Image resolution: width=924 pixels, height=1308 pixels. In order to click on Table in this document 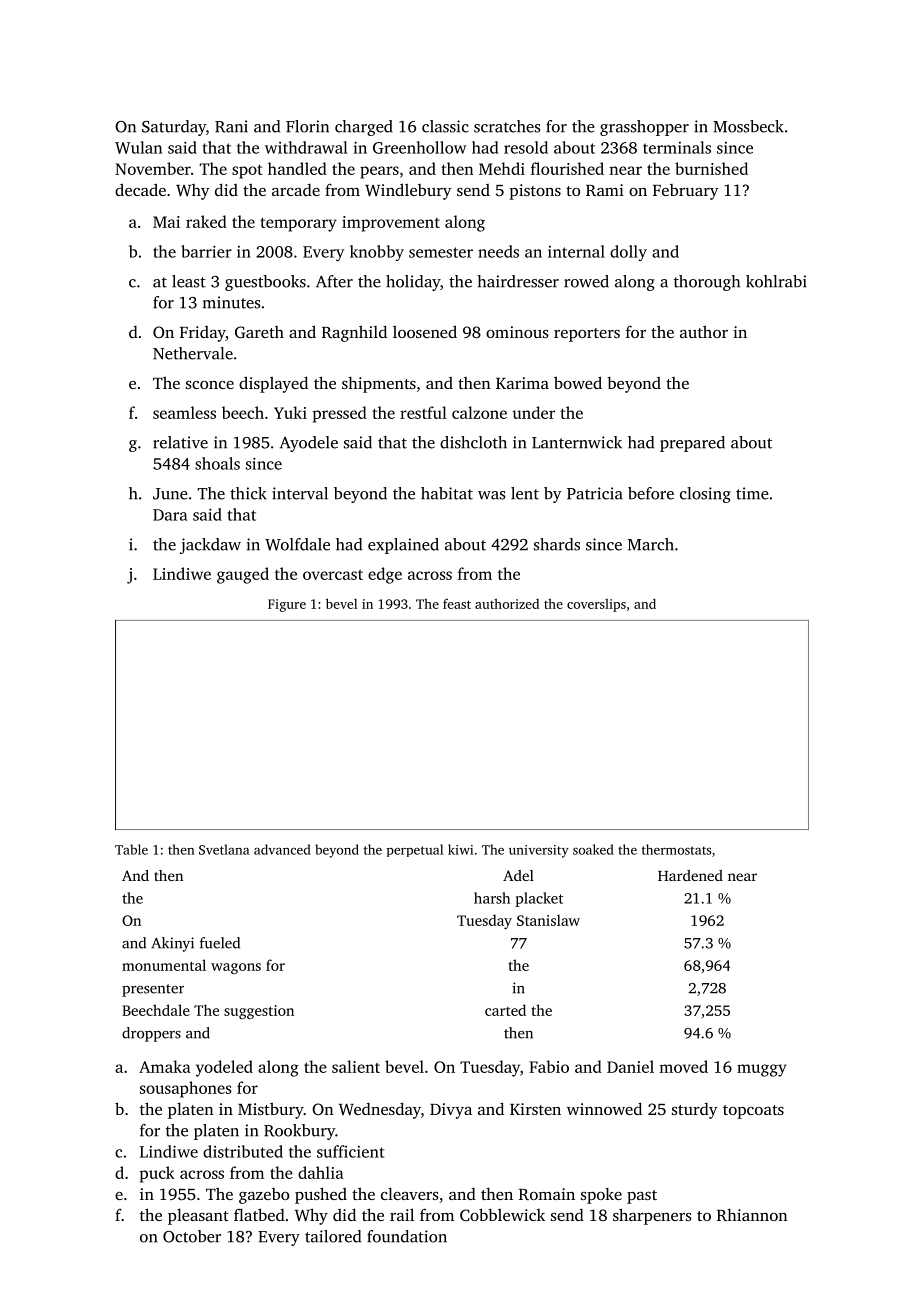, I will do `click(131, 849)`.
